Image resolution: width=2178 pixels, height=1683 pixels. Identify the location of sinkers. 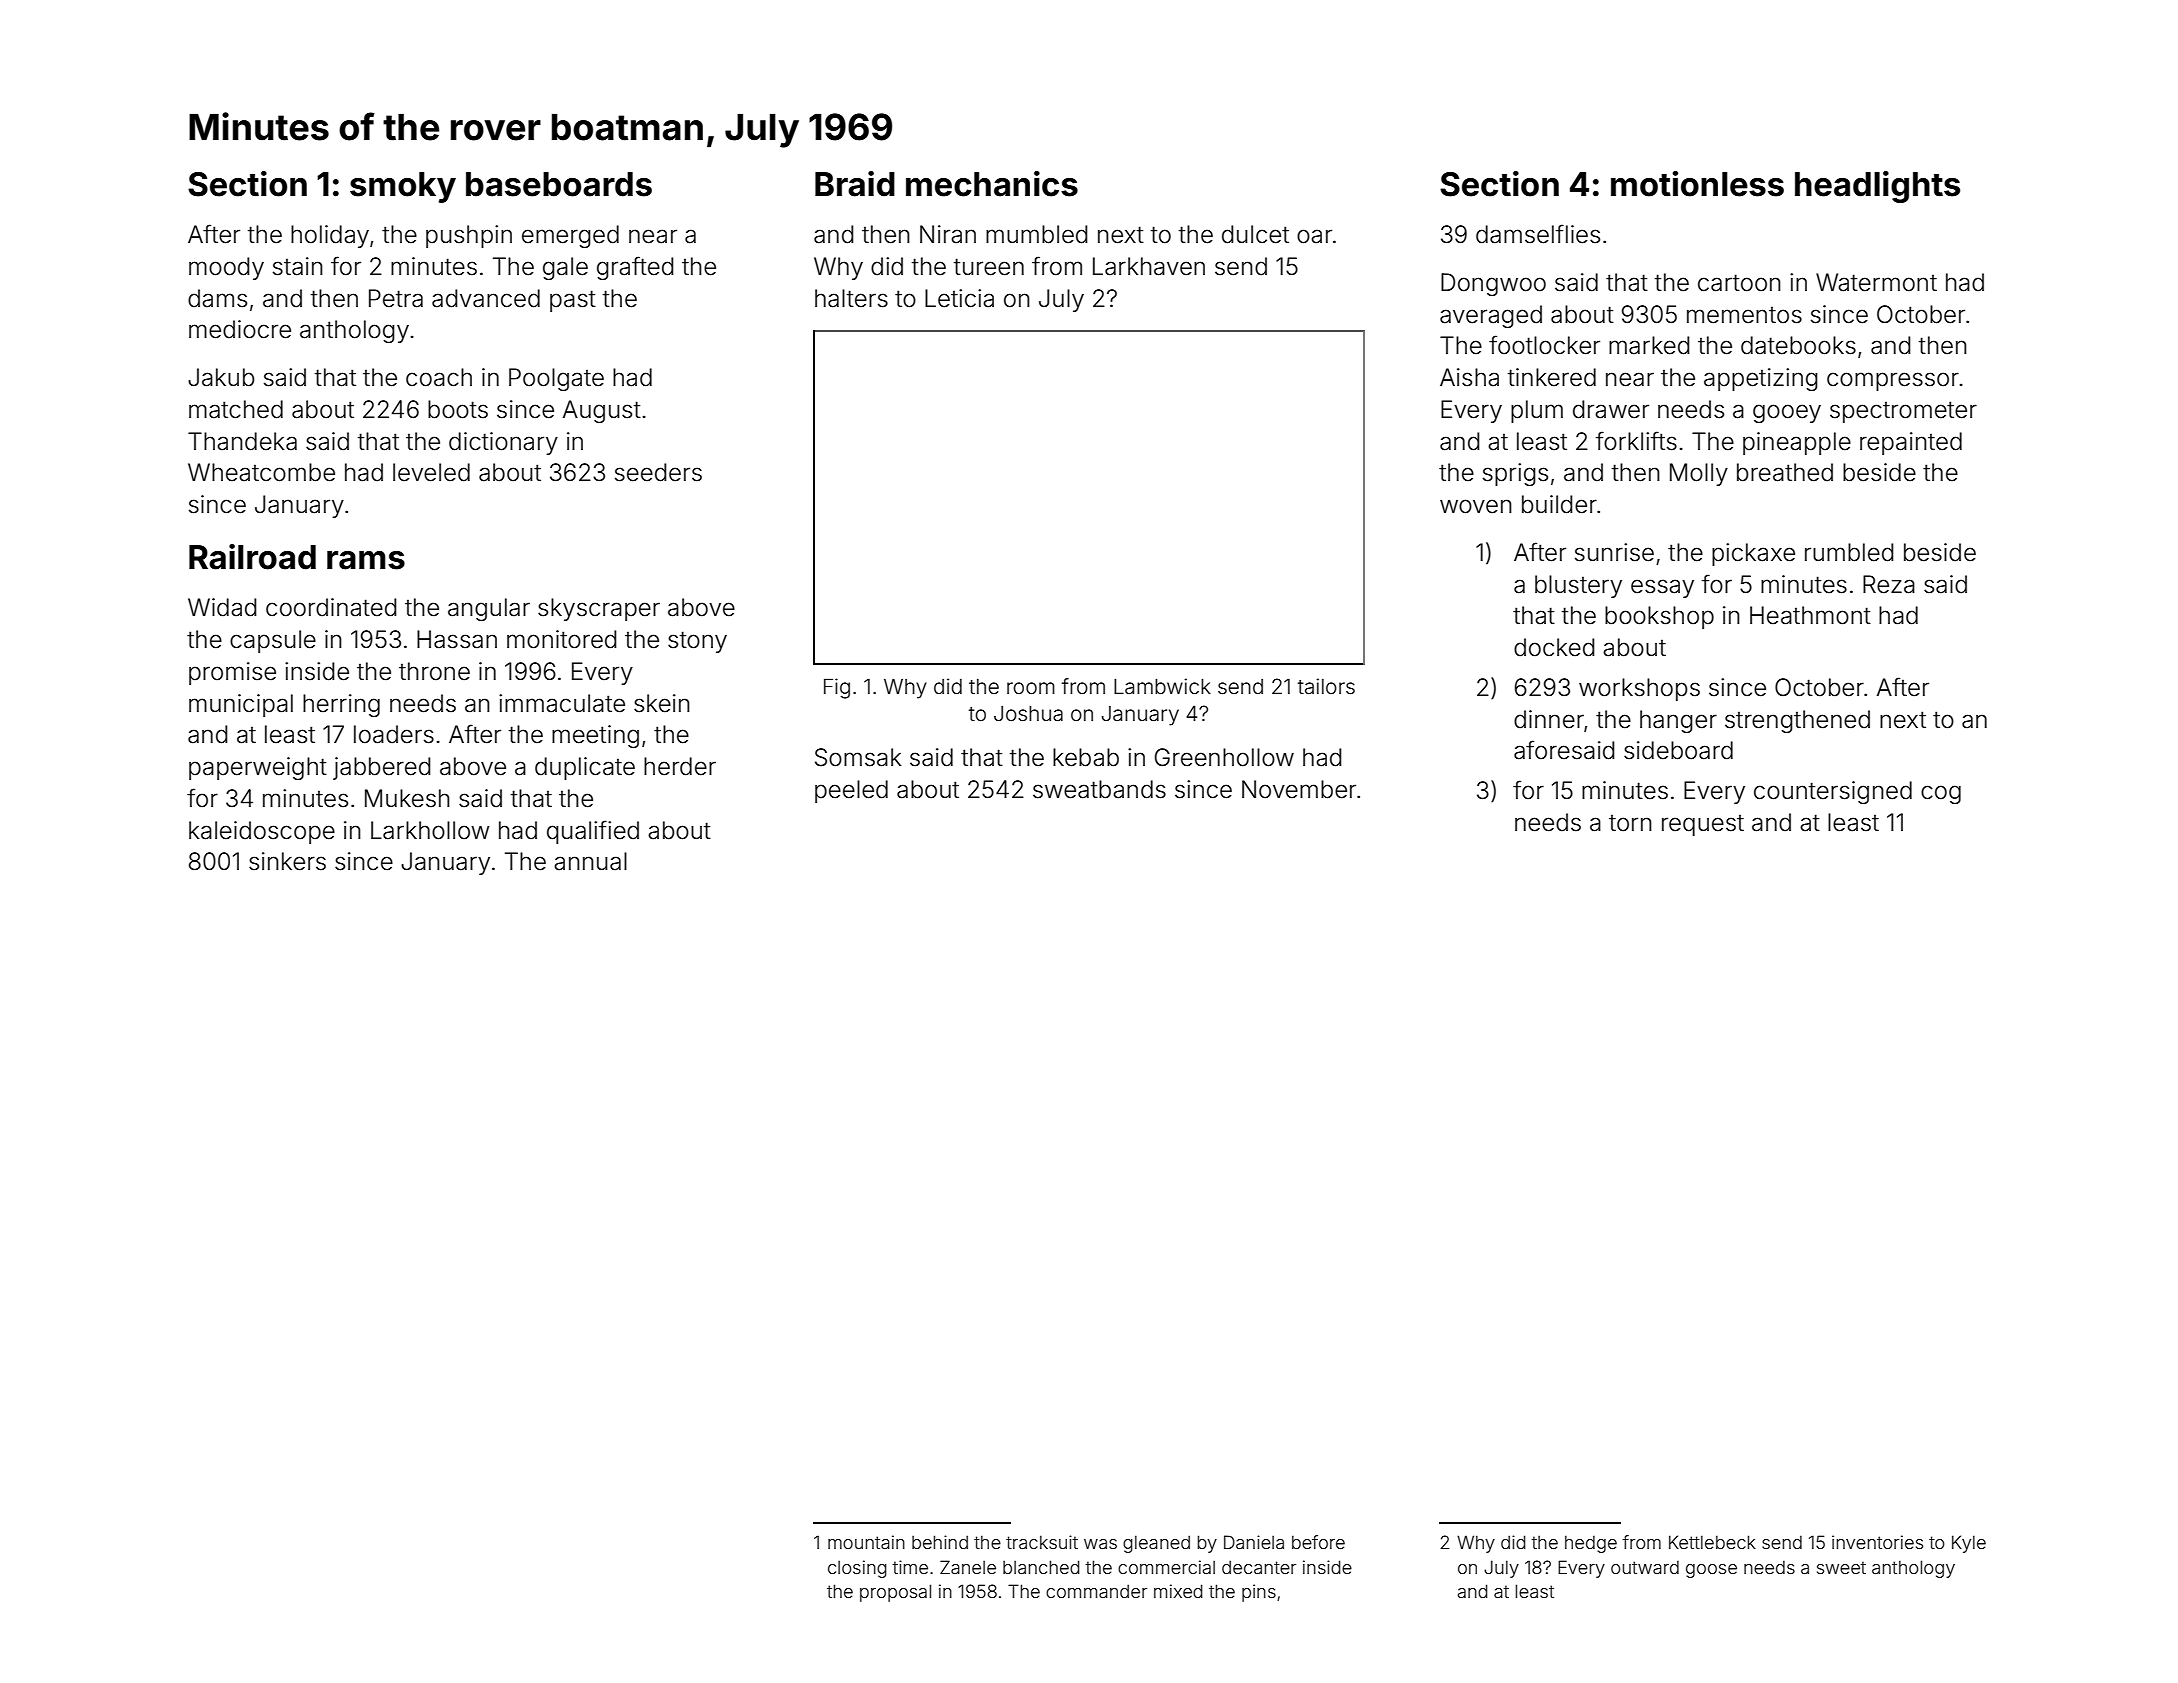
(287, 861).
